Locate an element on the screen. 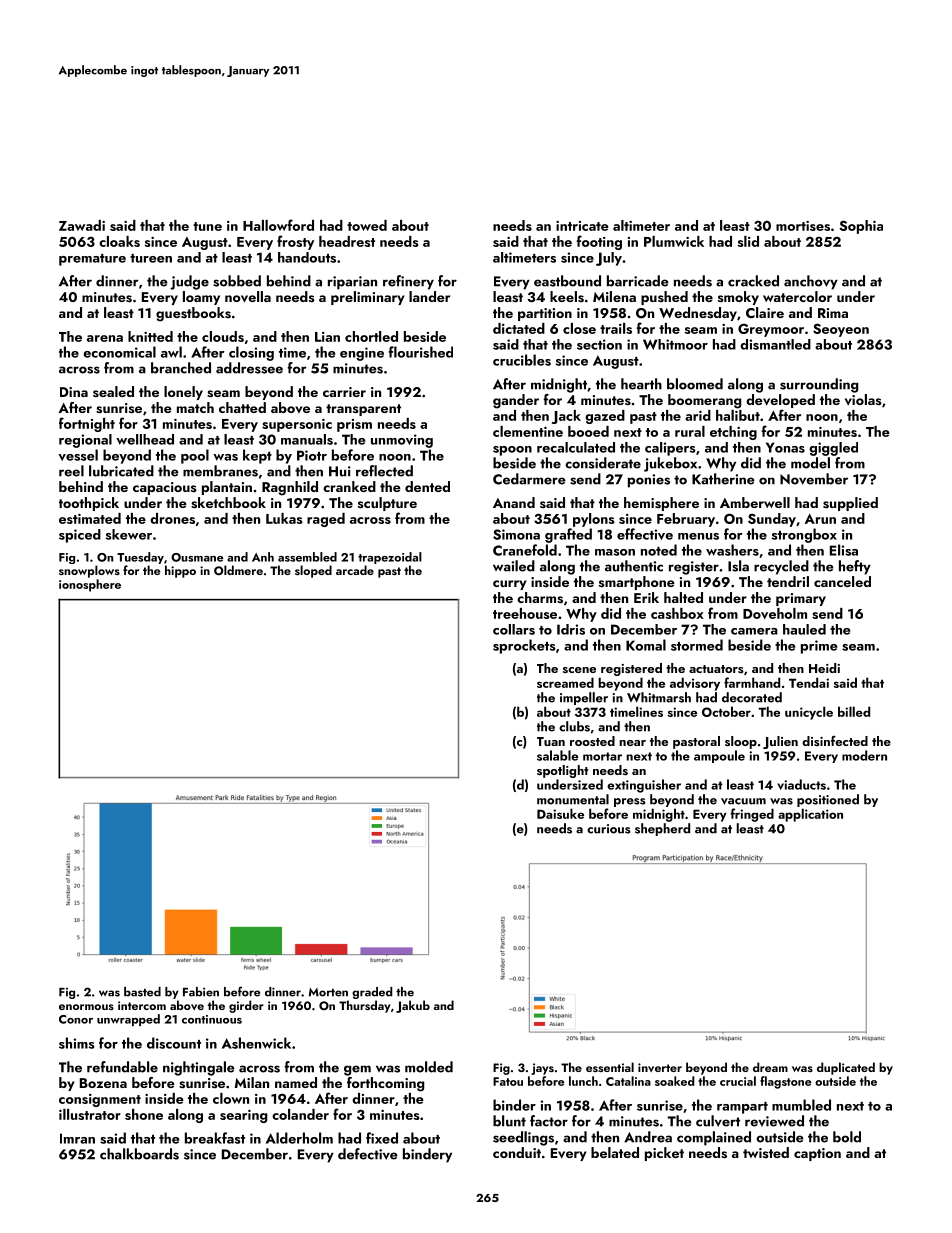 This screenshot has width=952, height=1233. defective is located at coordinates (368, 1154).
